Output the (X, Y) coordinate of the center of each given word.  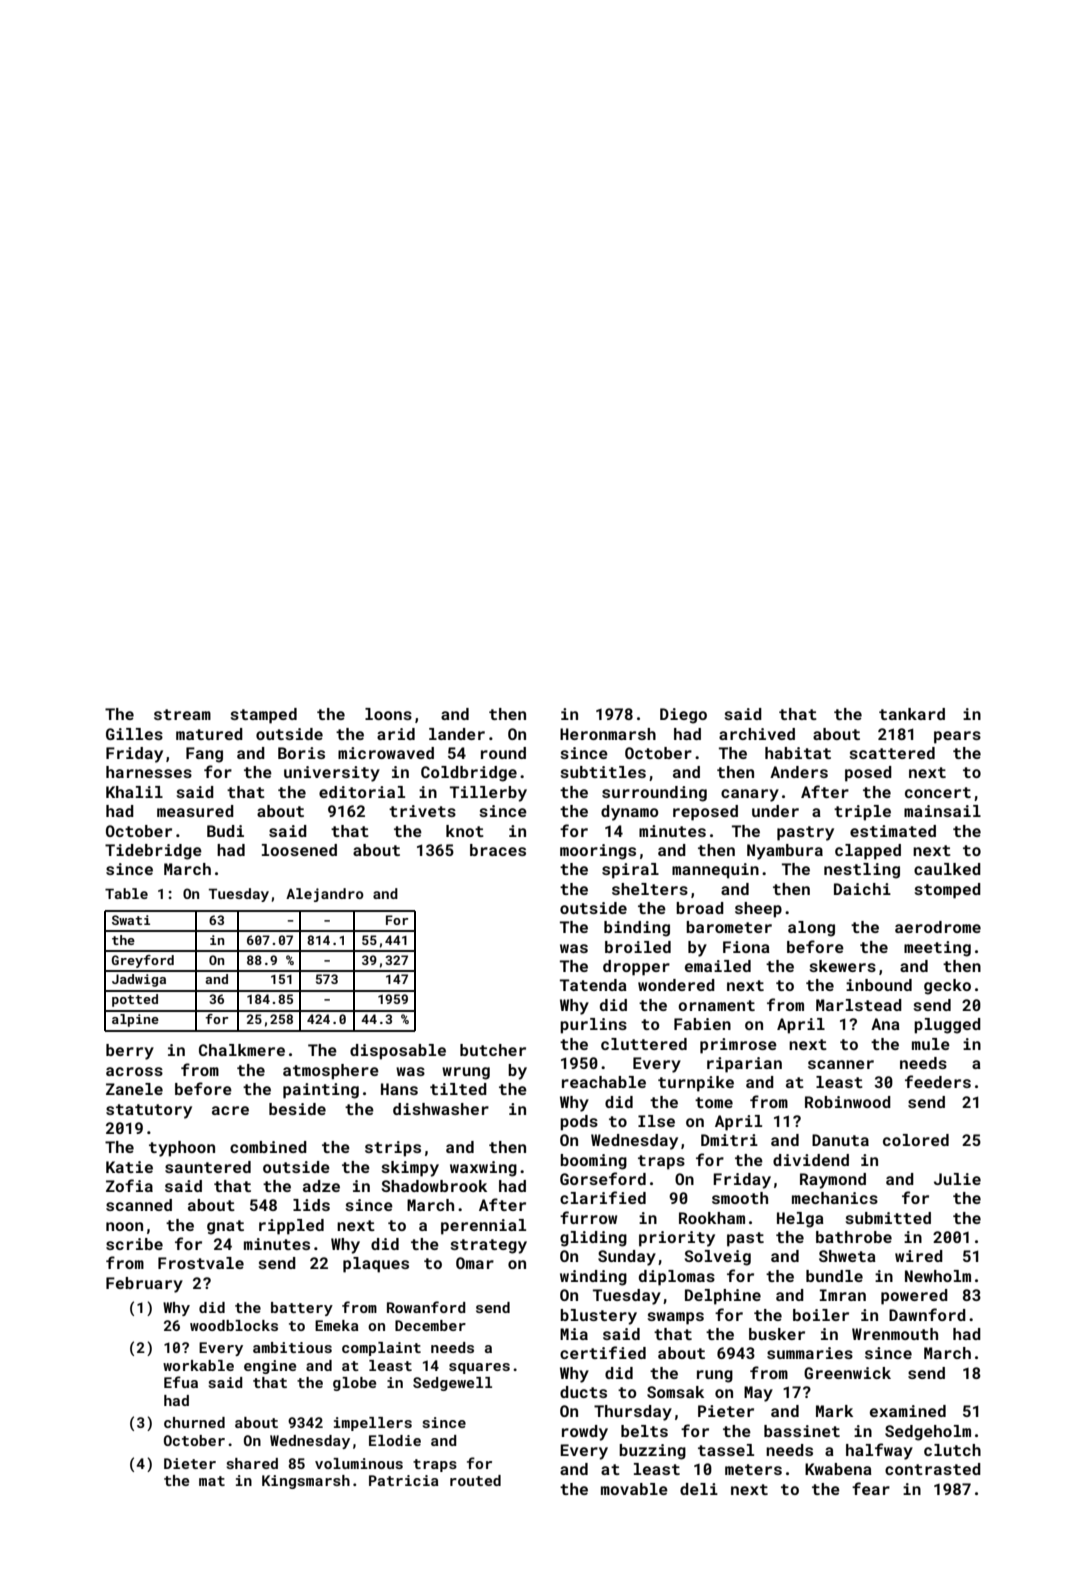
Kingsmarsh (306, 1482)
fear (871, 1488)
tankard (912, 714)
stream (182, 714)
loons (388, 714)
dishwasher (441, 1109)
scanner (841, 1064)
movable (634, 1489)
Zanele (134, 1089)
